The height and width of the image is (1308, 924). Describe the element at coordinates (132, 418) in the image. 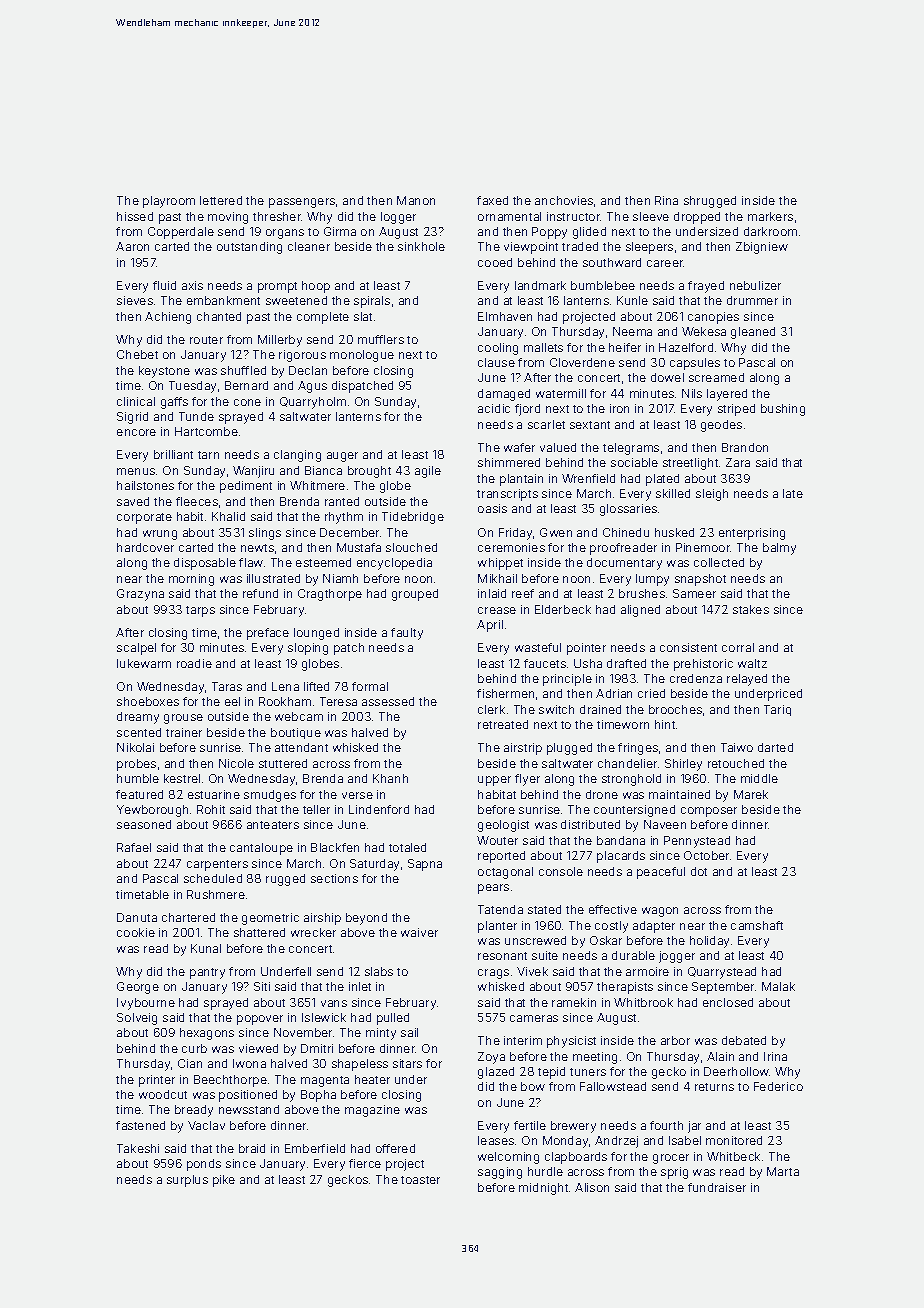

I see `Sigrid` at that location.
